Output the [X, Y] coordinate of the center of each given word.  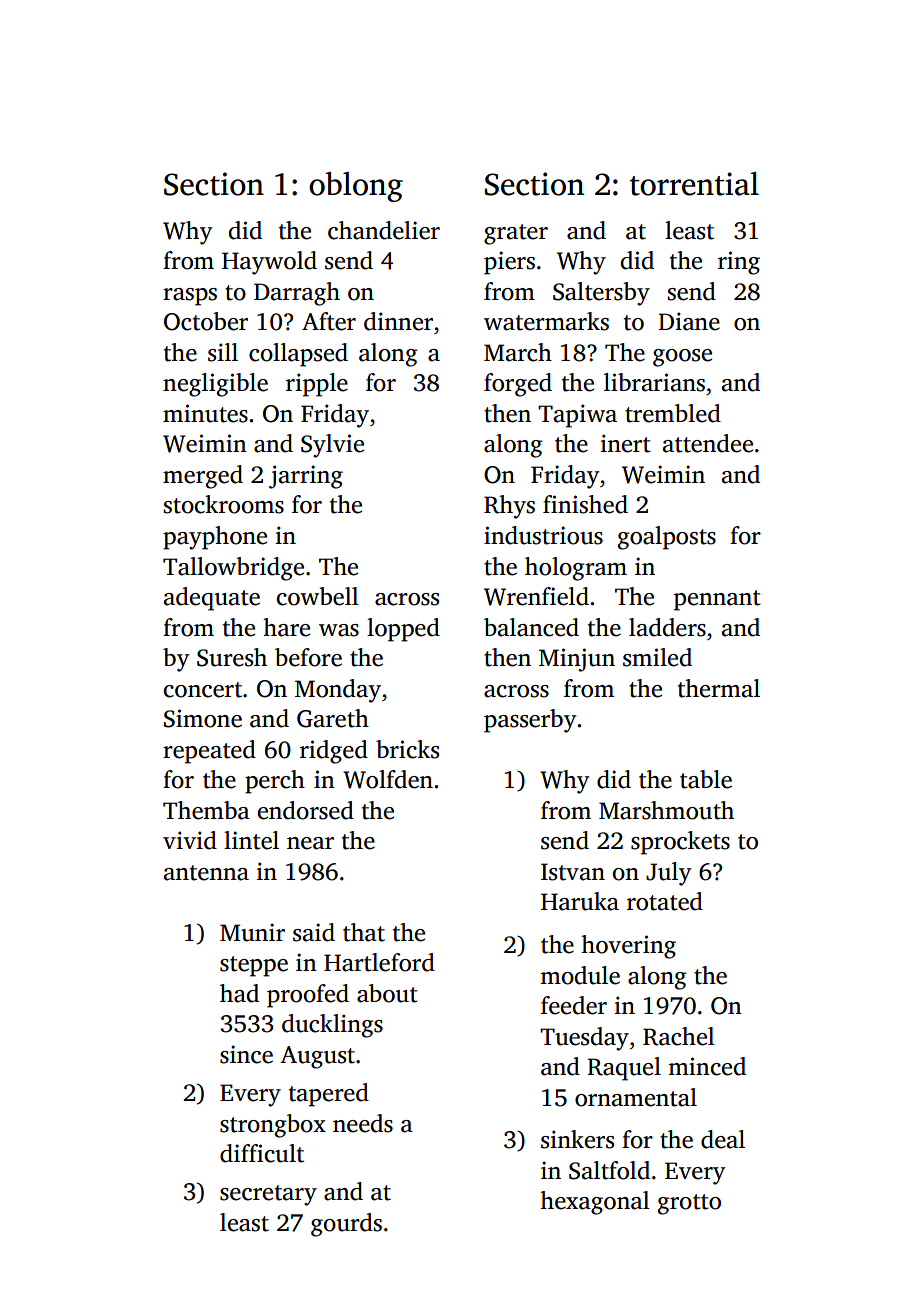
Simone [203, 718]
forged [518, 385]
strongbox [273, 1126]
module [580, 975]
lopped [403, 630]
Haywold [269, 263]
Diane [689, 321]
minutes [205, 413]
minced [707, 1066]
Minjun [577, 660]
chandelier [384, 230]
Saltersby [601, 294]
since [246, 1054]
